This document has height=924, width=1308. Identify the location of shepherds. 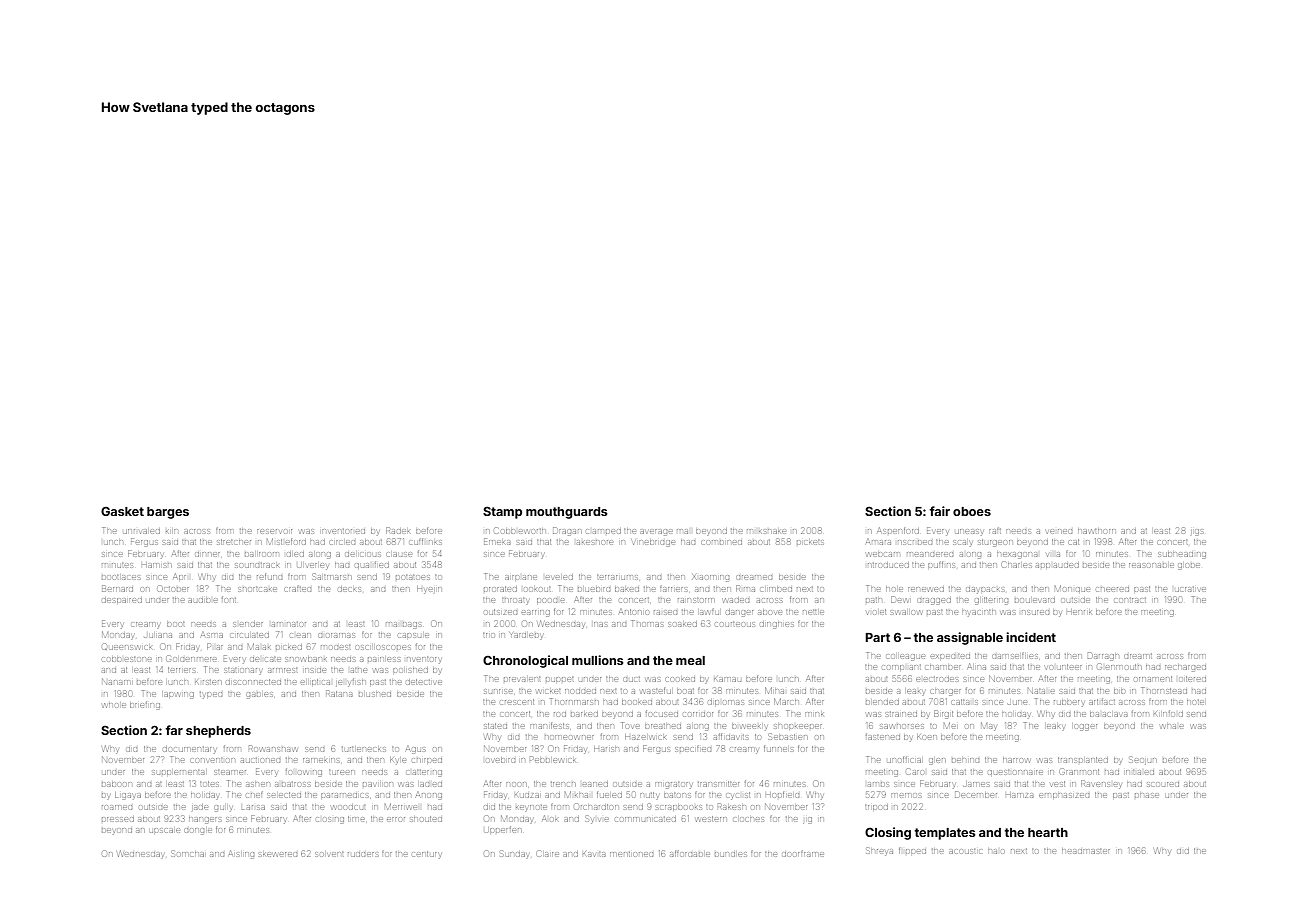
(218, 732).
